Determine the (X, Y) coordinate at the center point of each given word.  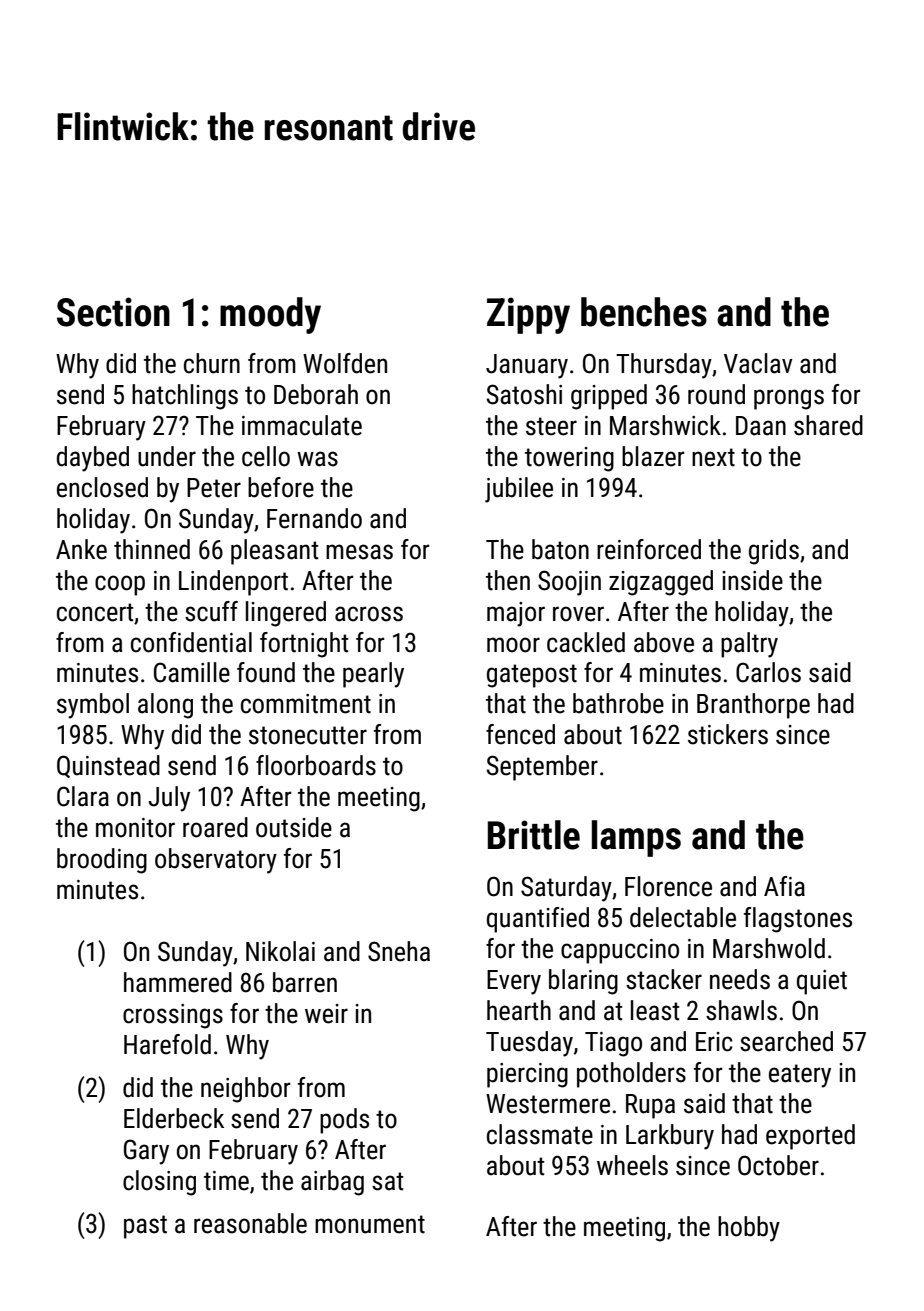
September (542, 768)
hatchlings (185, 397)
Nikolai (280, 951)
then (508, 580)
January (527, 366)
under (167, 456)
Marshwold (769, 948)
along (165, 706)
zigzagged (661, 583)
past (145, 1227)
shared (828, 425)
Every (514, 982)
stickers (728, 734)
